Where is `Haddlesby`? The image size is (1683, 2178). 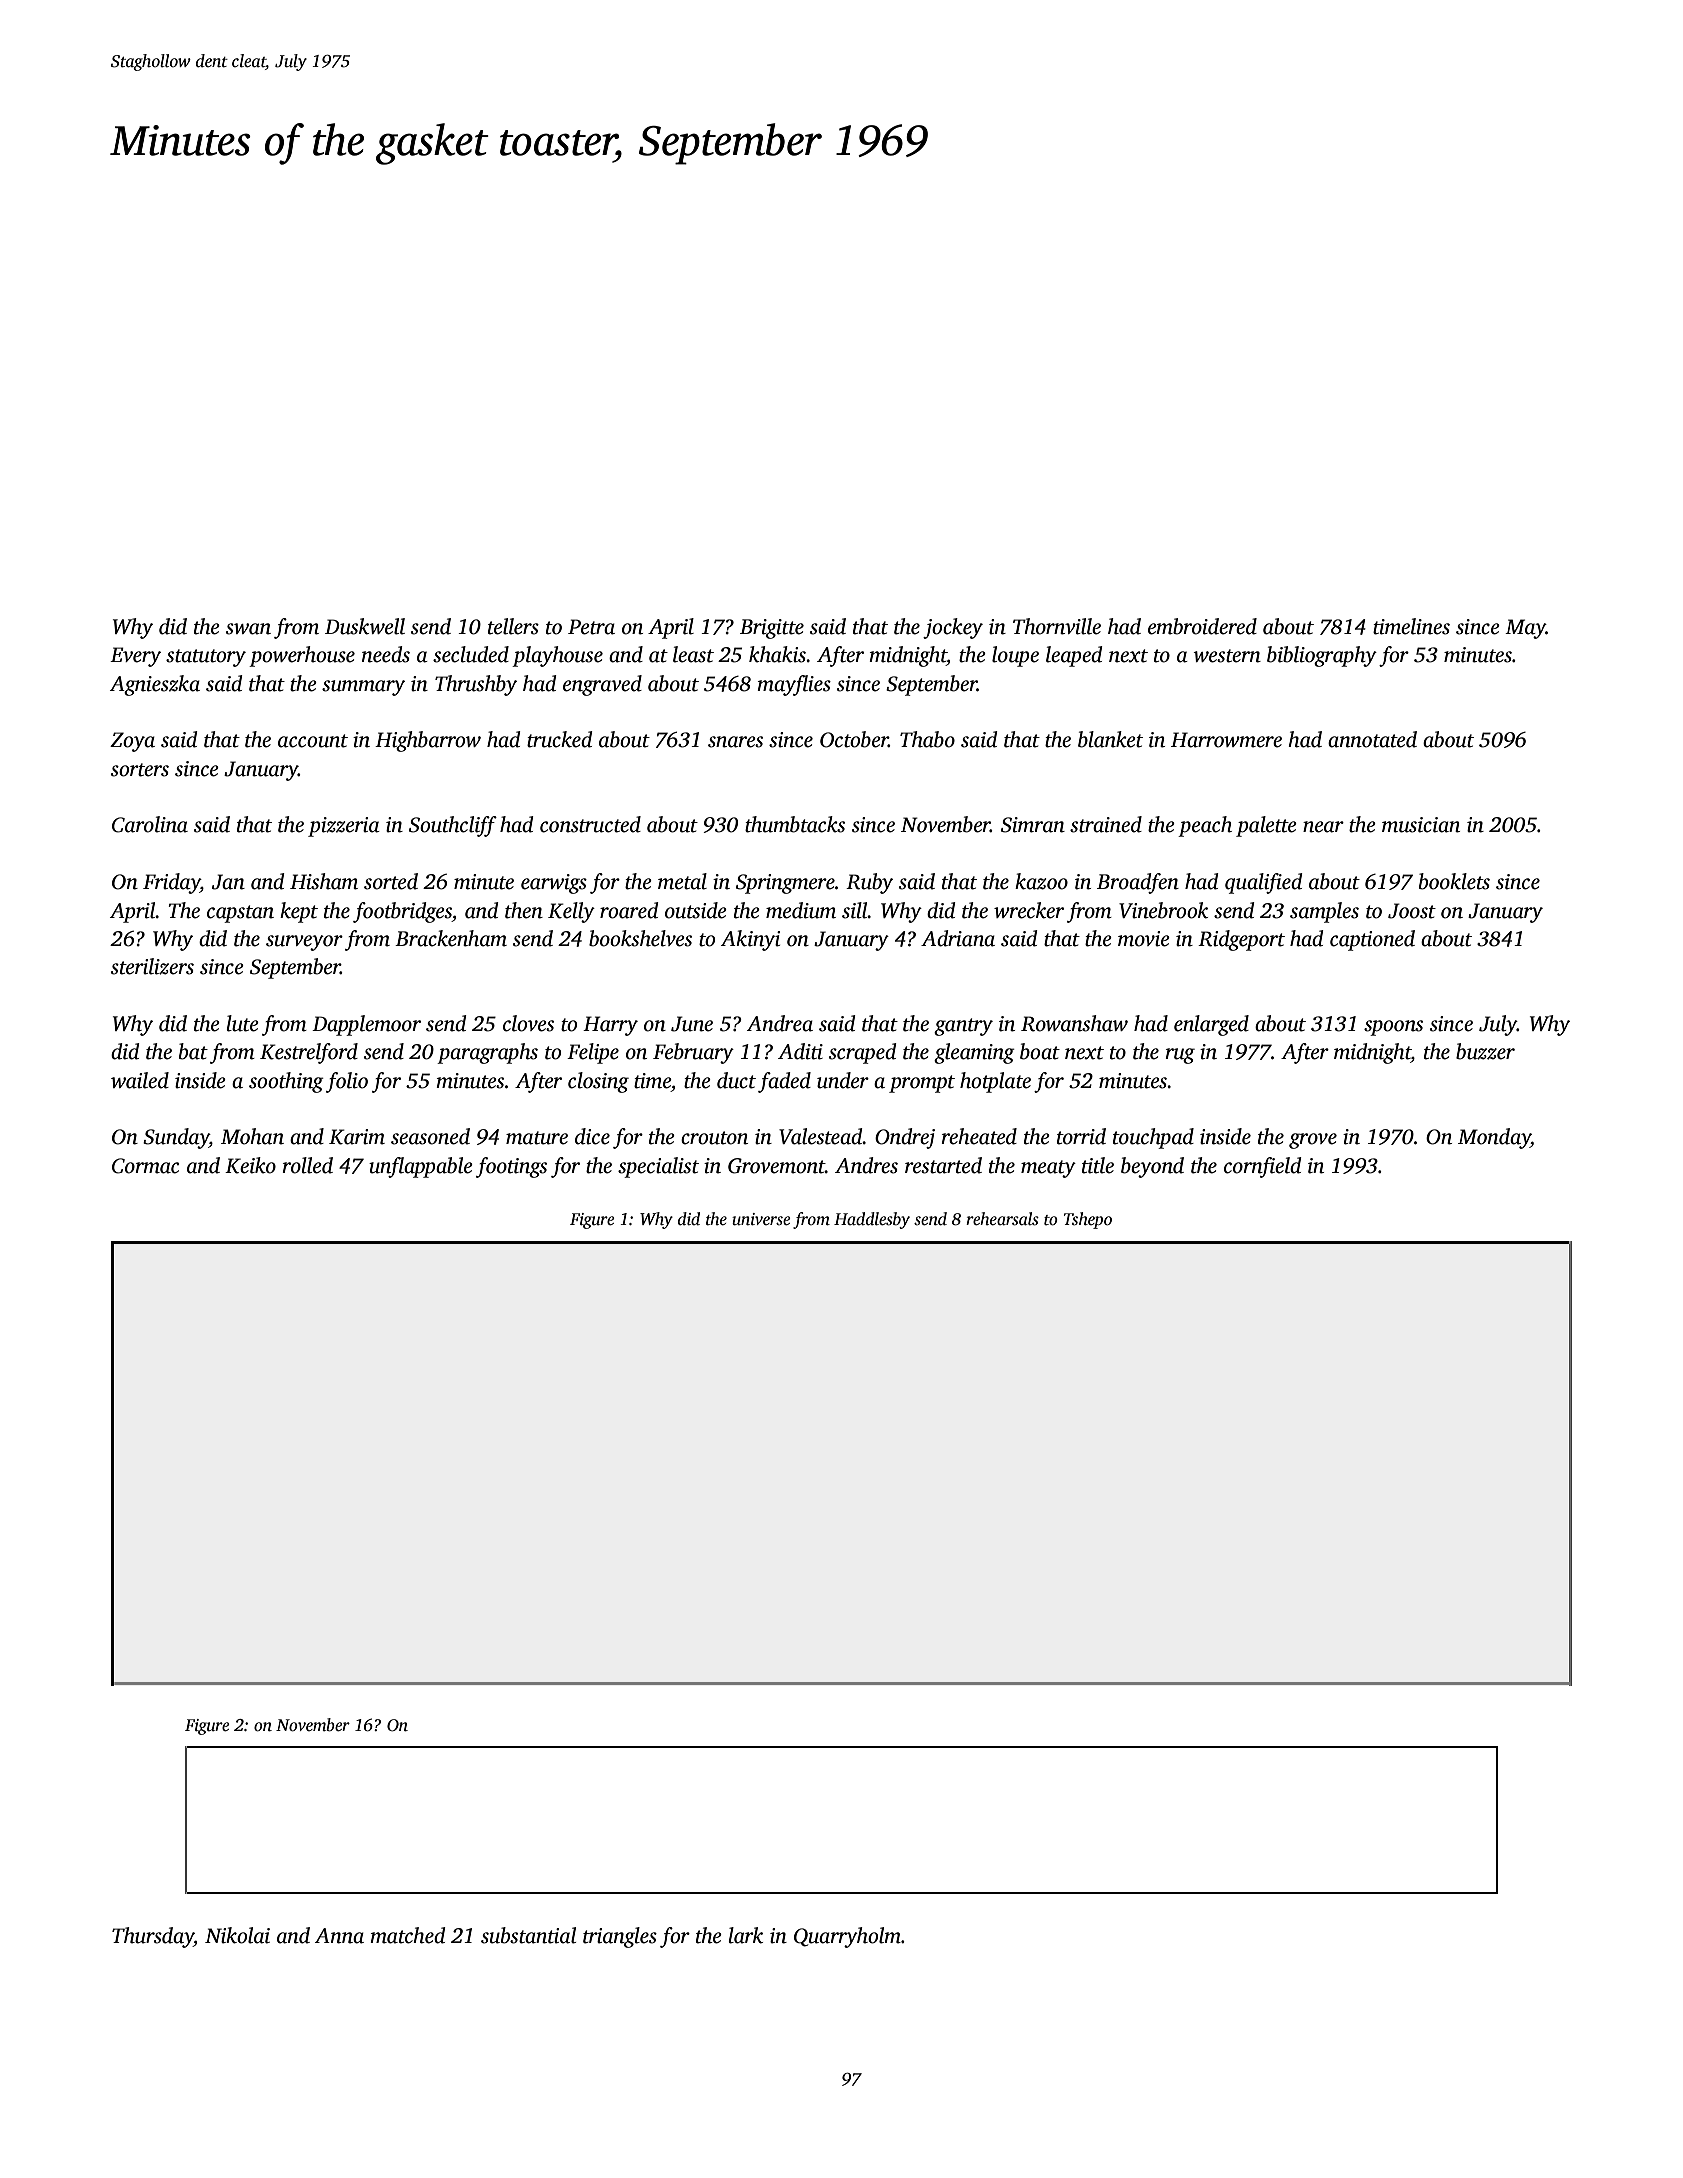
Haddlesby is located at coordinates (872, 1220).
